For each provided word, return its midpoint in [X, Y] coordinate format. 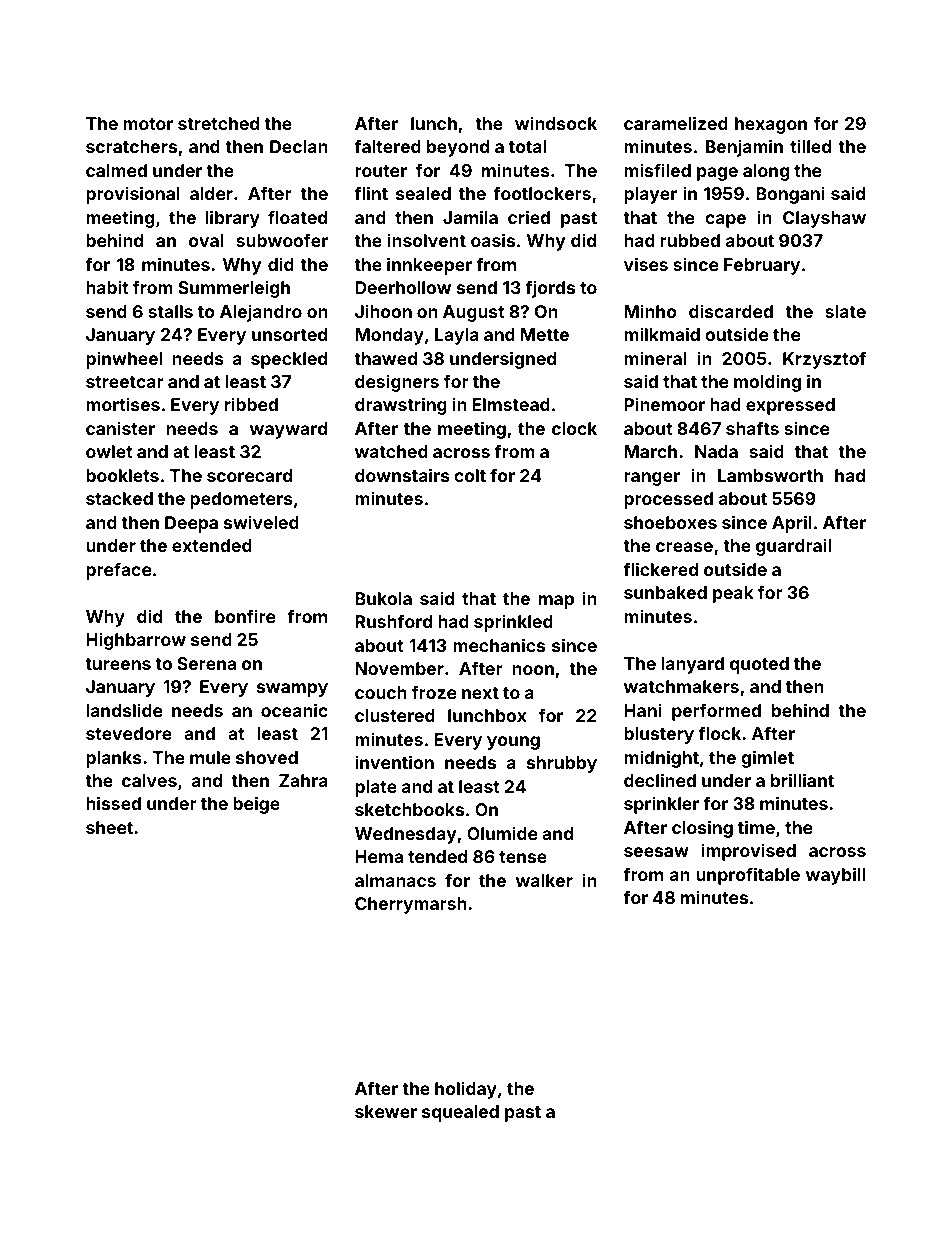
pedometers [241, 500]
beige [256, 805]
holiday [466, 1090]
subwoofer [282, 240]
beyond [458, 148]
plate [376, 788]
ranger [652, 479]
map [556, 602]
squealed [460, 1113]
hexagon [771, 125]
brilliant [802, 780]
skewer [386, 1111]
